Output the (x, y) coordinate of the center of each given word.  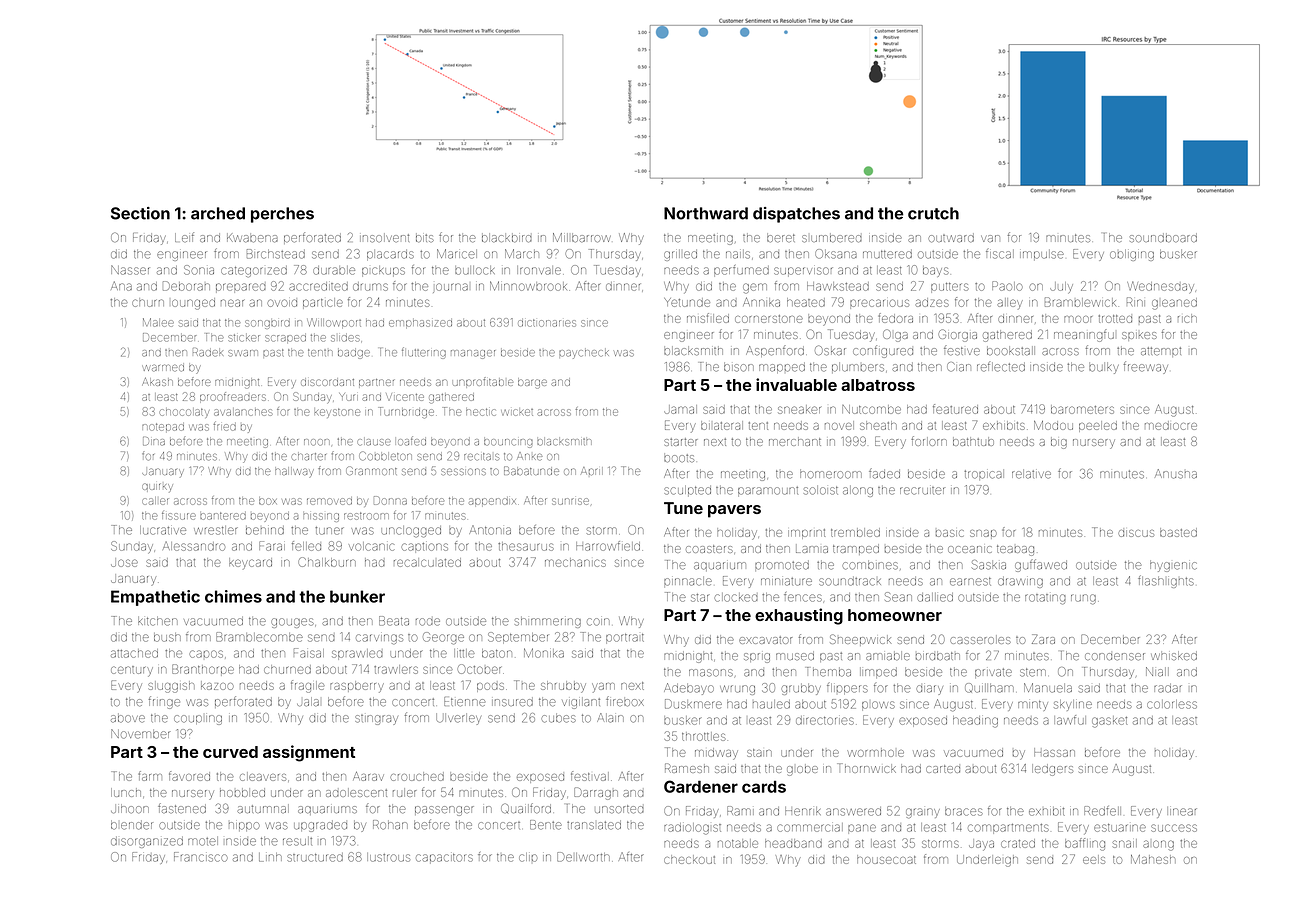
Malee (158, 322)
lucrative (163, 530)
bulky (1104, 368)
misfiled (708, 318)
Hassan (1054, 752)
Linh (270, 857)
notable (738, 843)
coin (598, 622)
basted (1178, 532)
